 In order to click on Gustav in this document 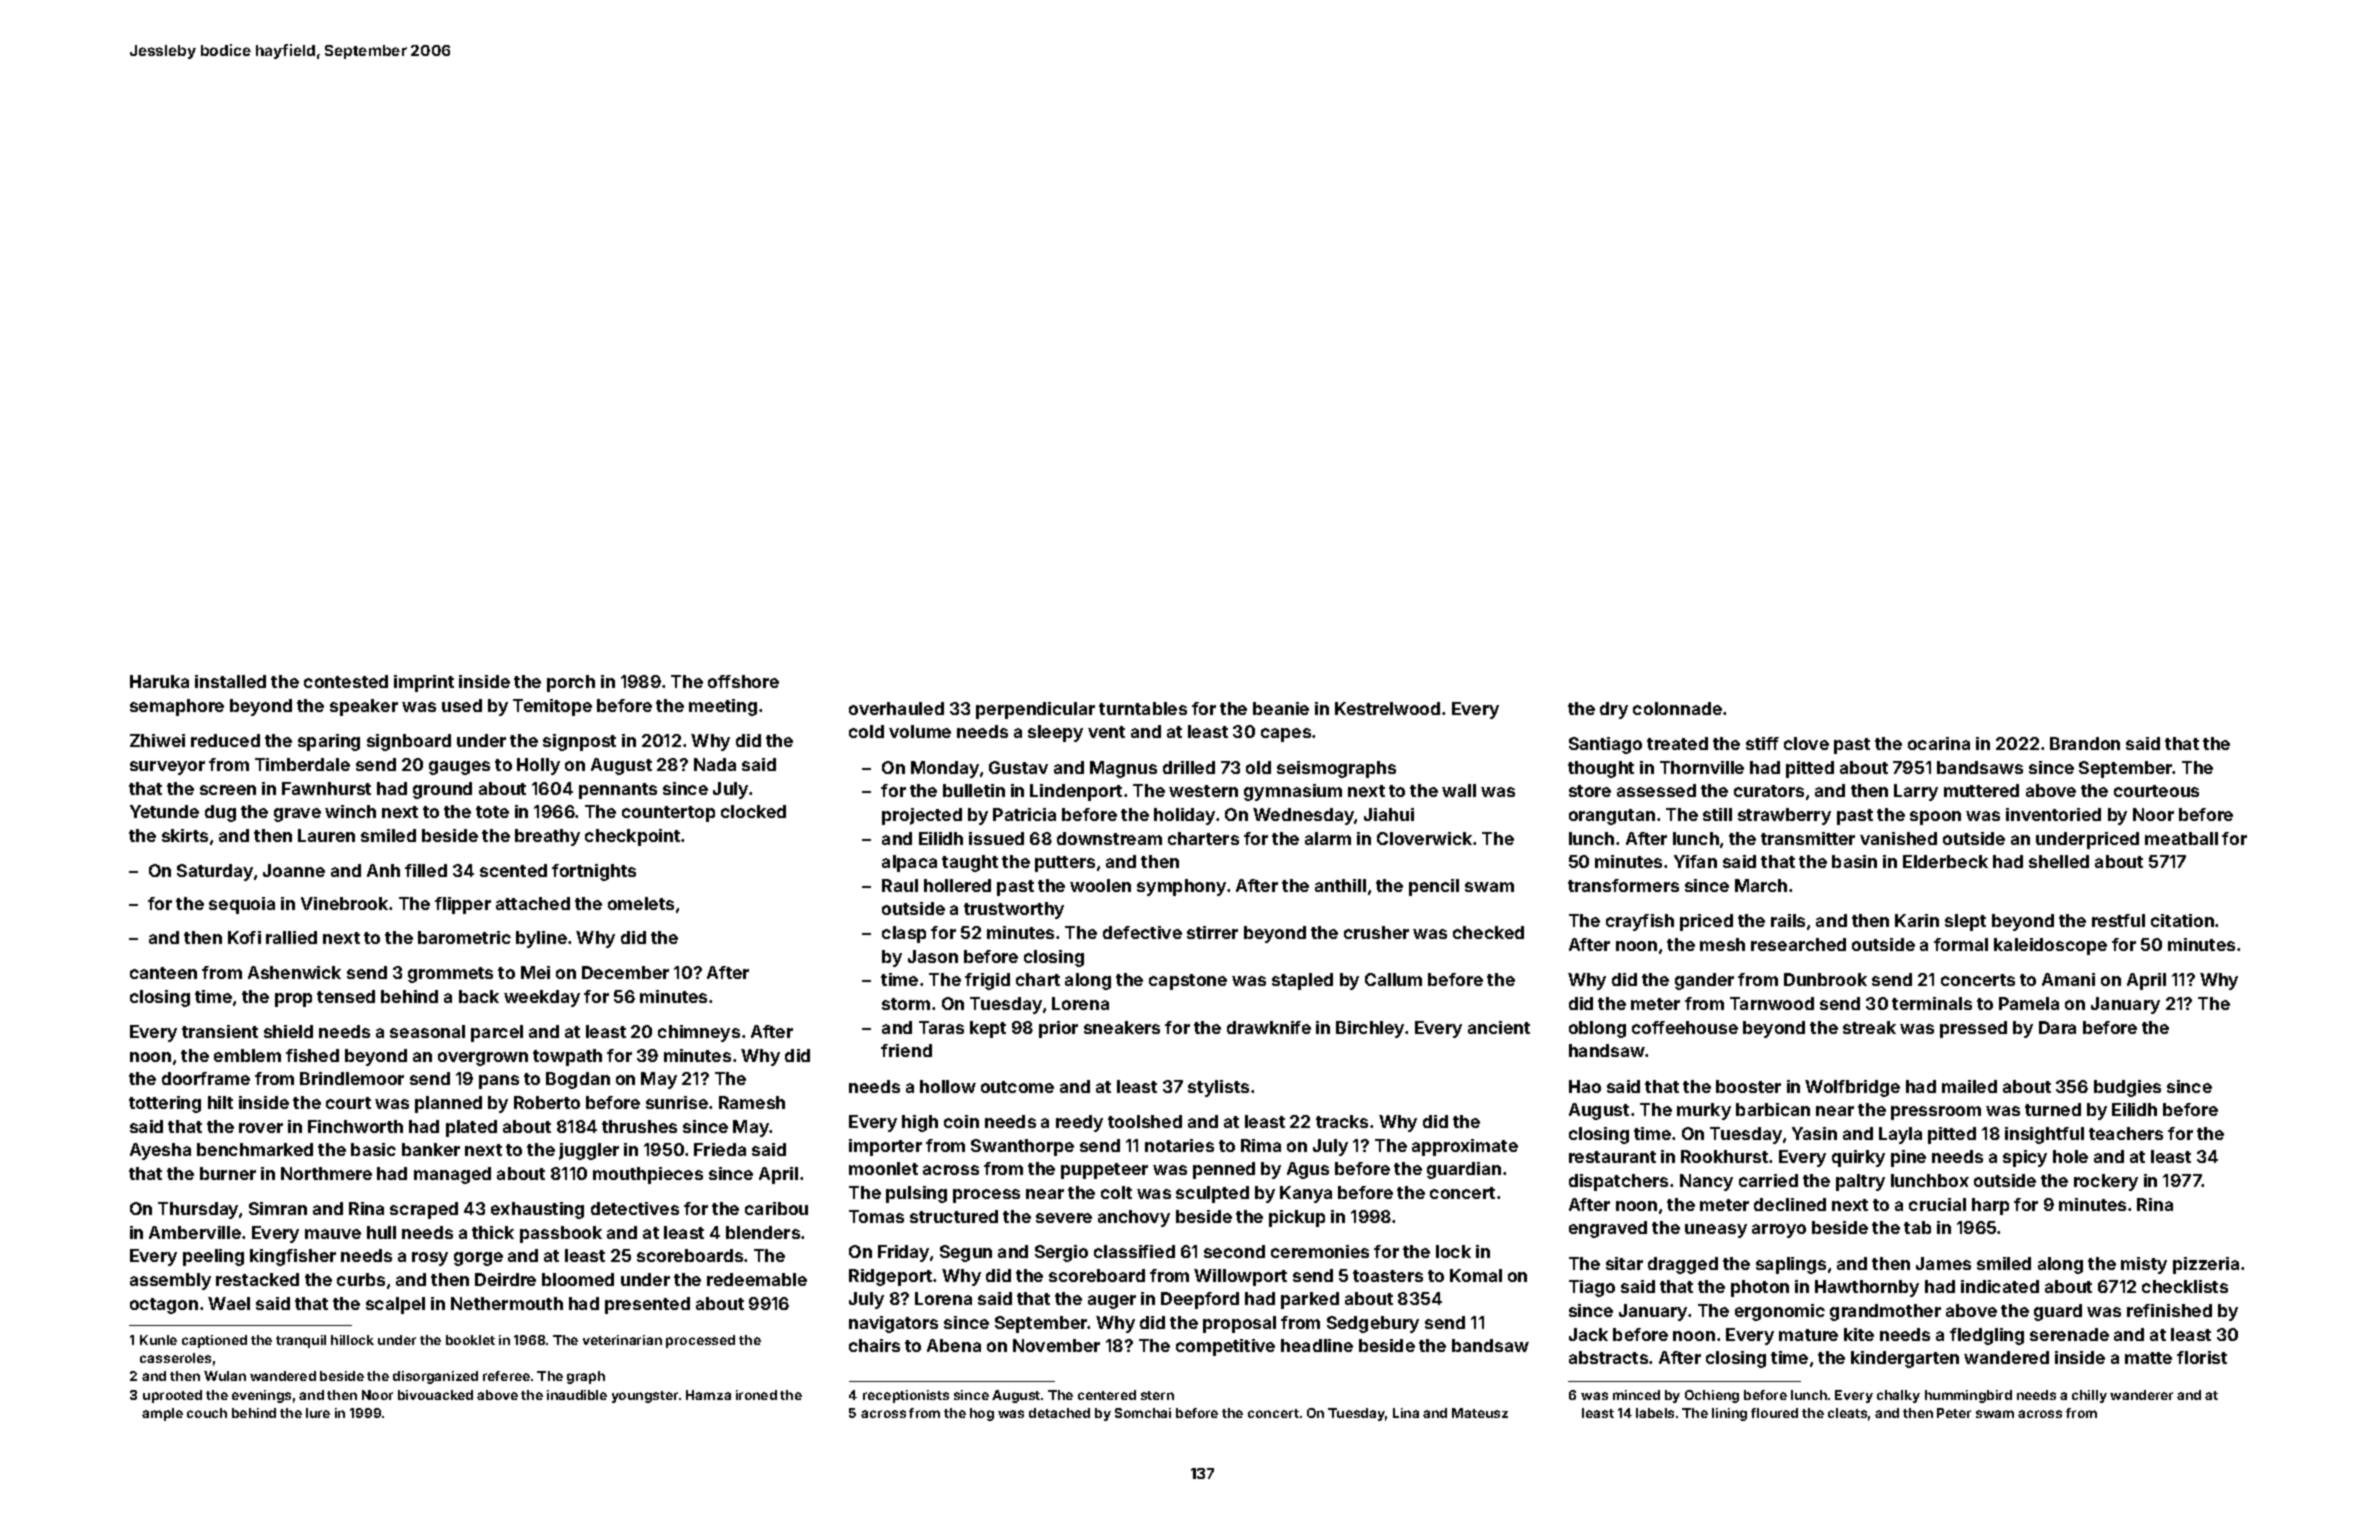, I will do `click(1018, 767)`.
